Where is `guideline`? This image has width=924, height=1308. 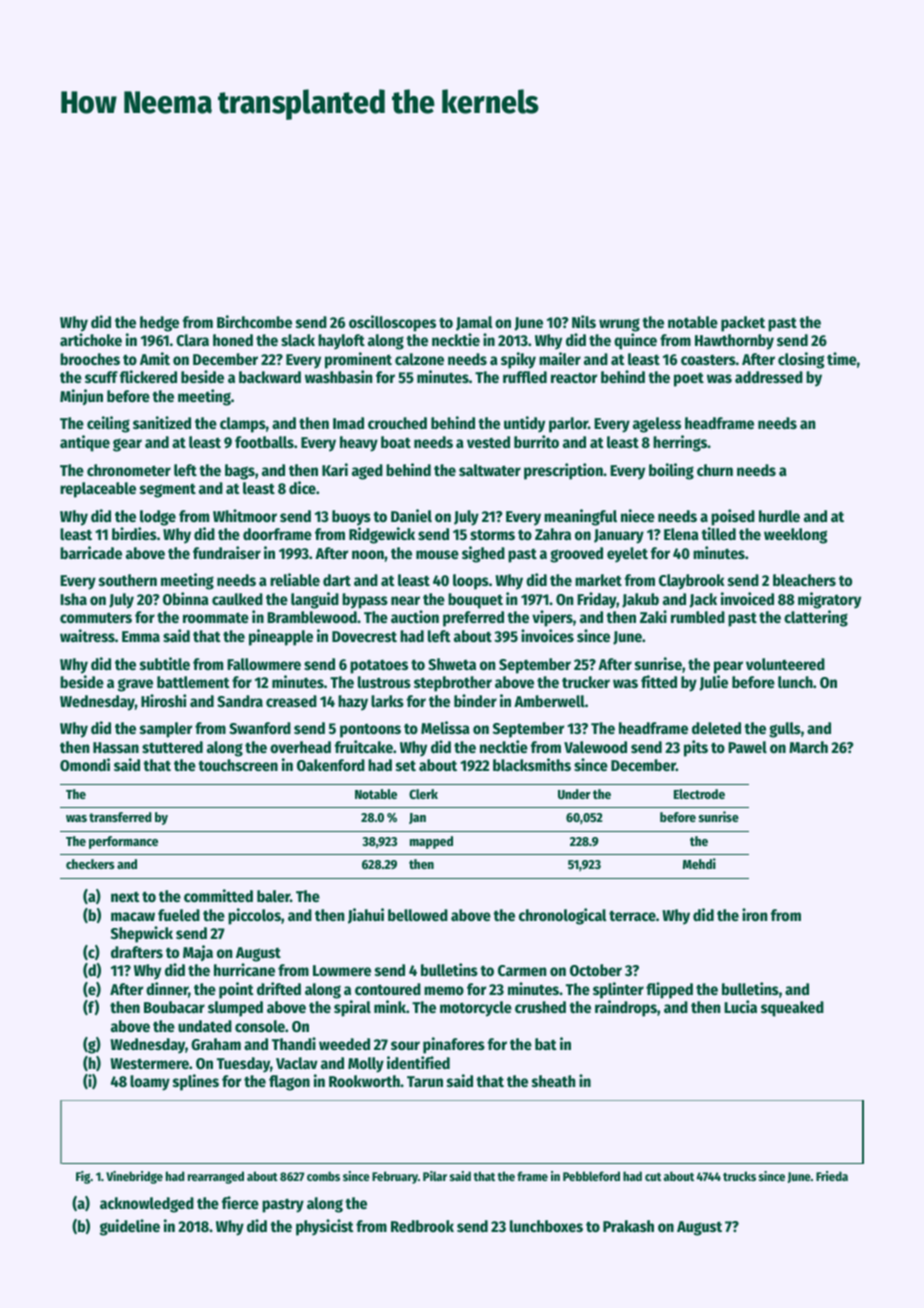 guideline is located at coordinates (130, 1227).
